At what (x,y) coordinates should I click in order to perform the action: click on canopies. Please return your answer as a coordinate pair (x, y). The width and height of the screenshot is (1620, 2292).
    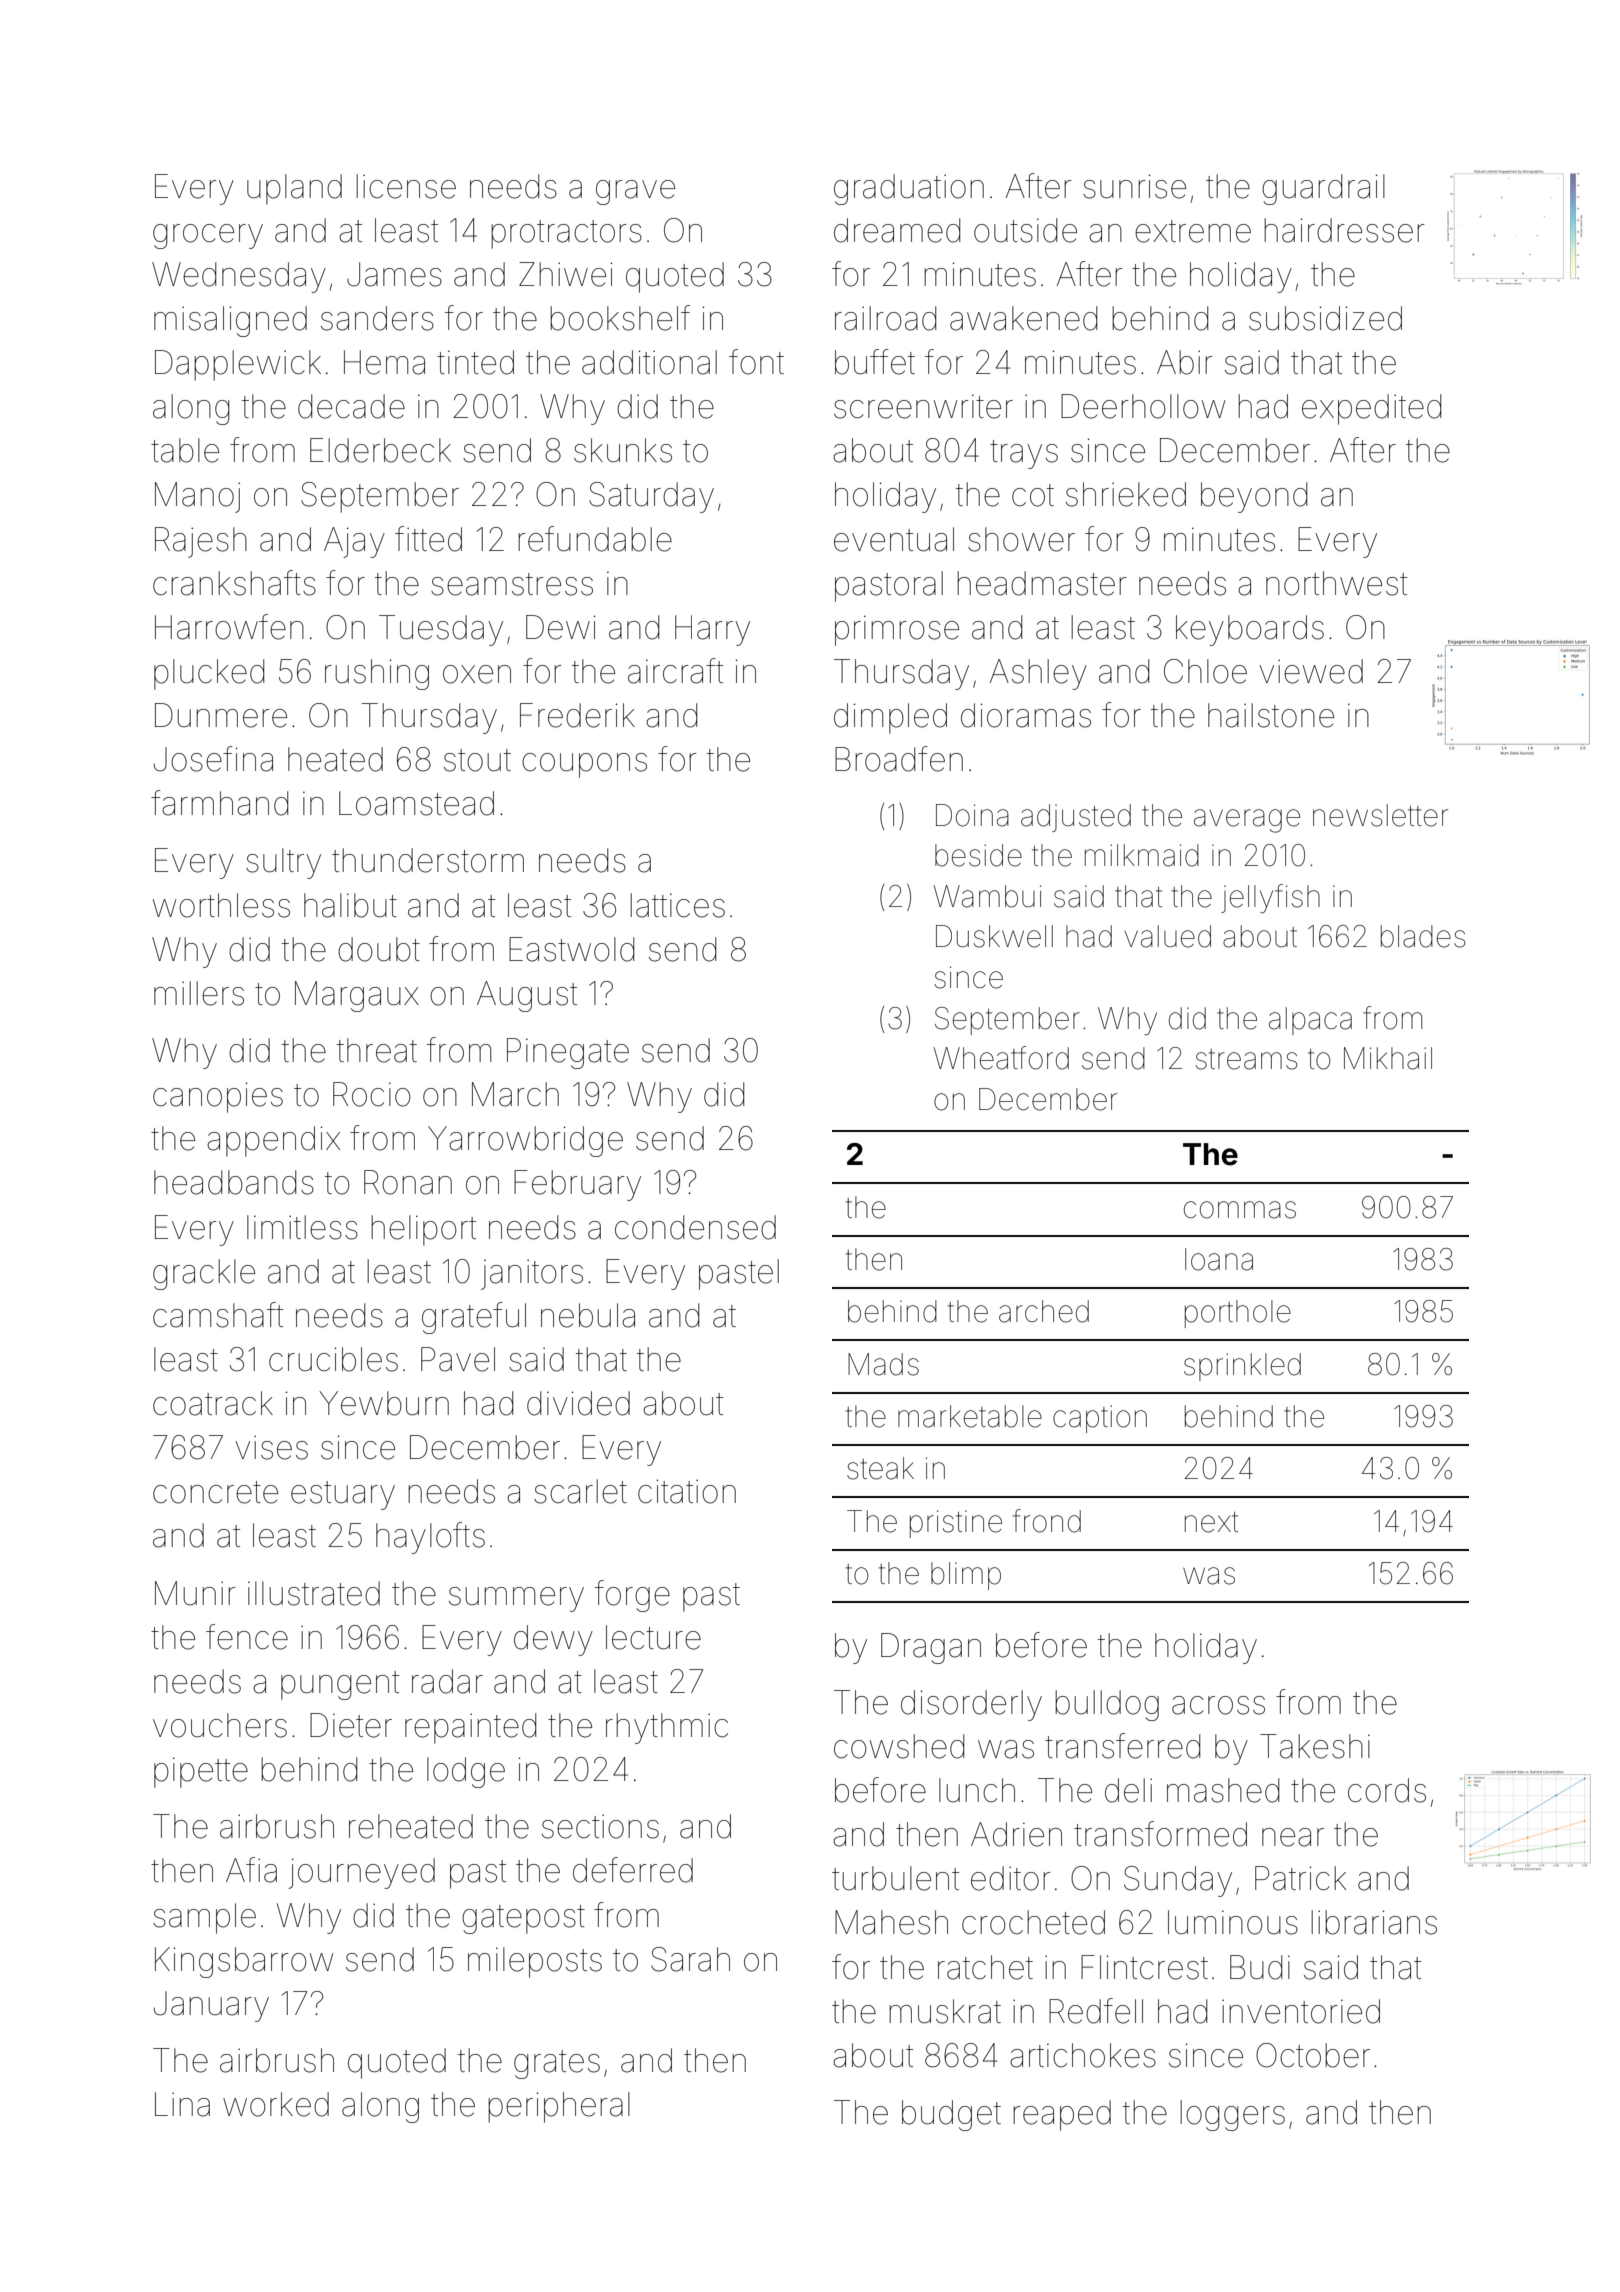
    Looking at the image, I should click on (218, 1097).
